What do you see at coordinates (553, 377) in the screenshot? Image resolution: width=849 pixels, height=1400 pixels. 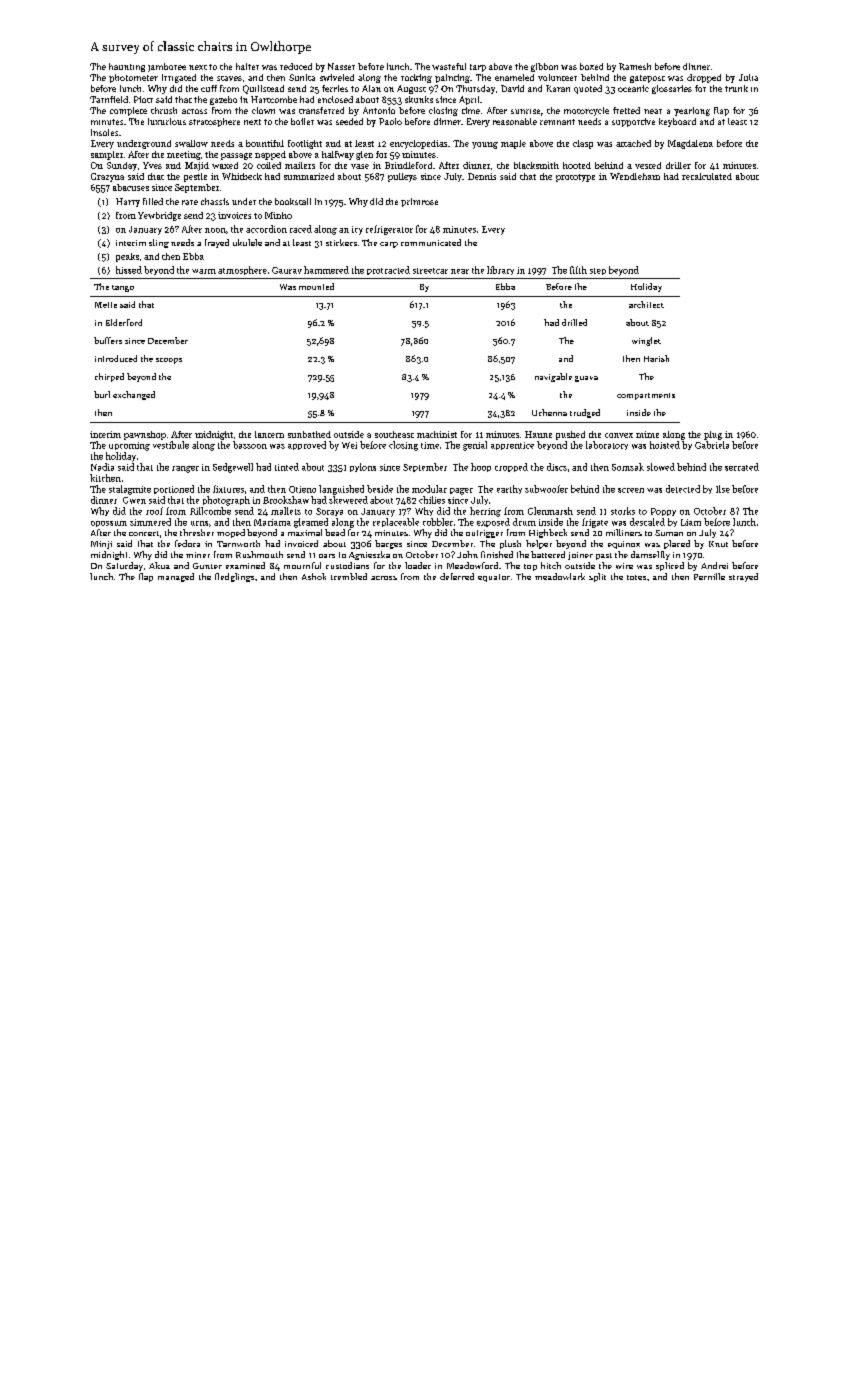 I see `navigable` at bounding box center [553, 377].
